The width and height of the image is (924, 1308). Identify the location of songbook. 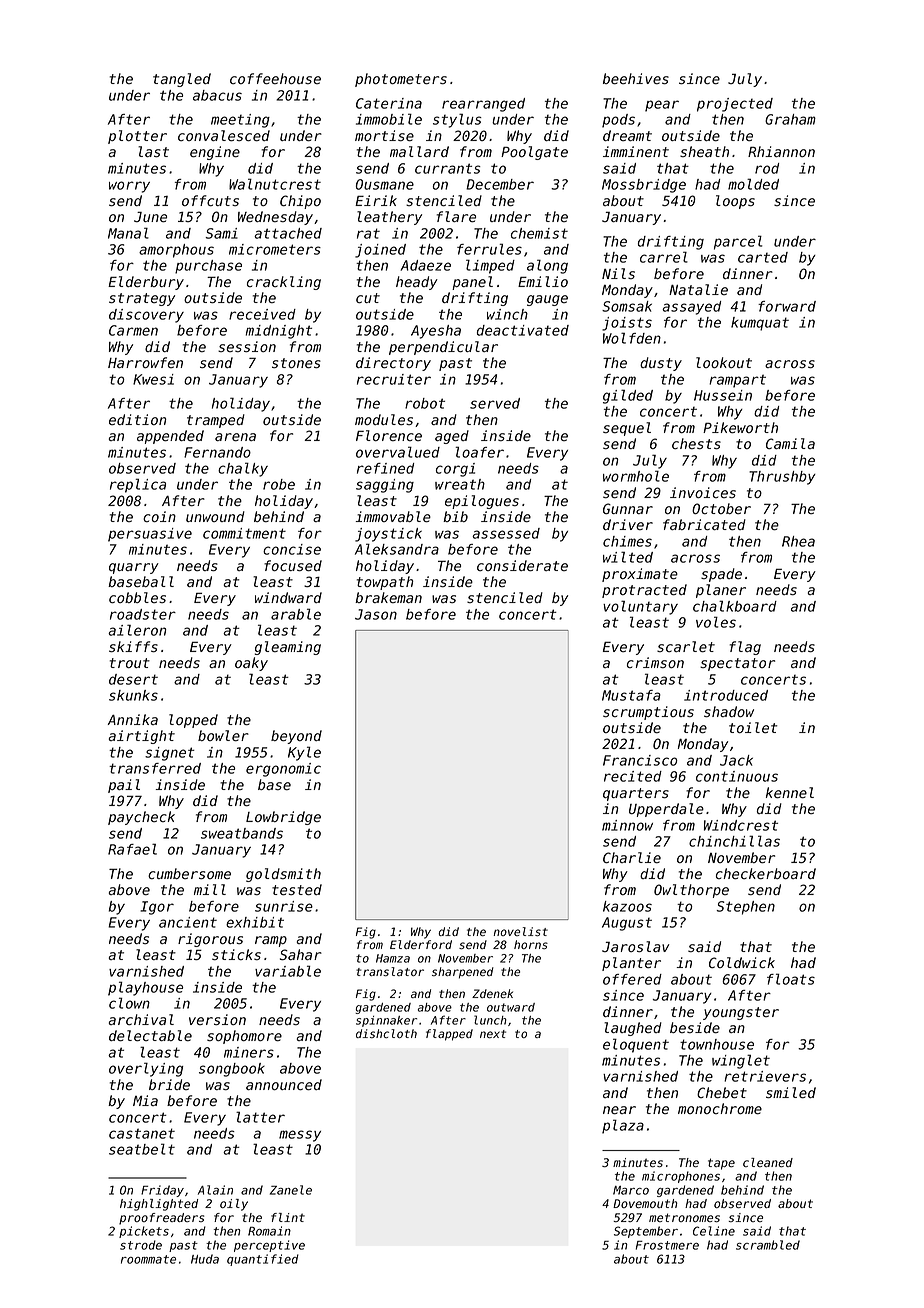
(232, 1070).
